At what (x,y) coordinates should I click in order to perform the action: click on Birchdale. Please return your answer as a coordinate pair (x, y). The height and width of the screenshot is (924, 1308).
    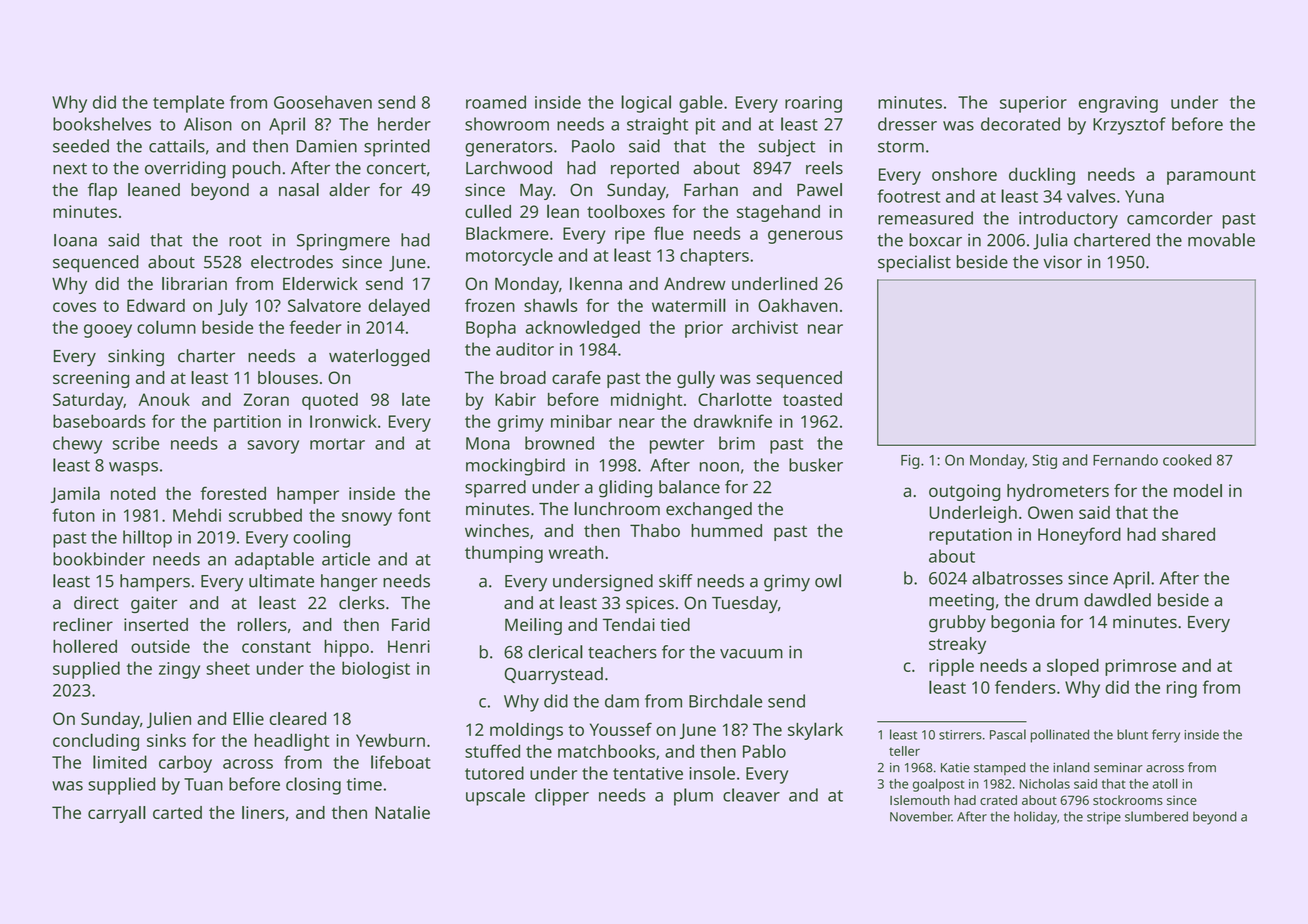
    Looking at the image, I should click on (725, 701).
